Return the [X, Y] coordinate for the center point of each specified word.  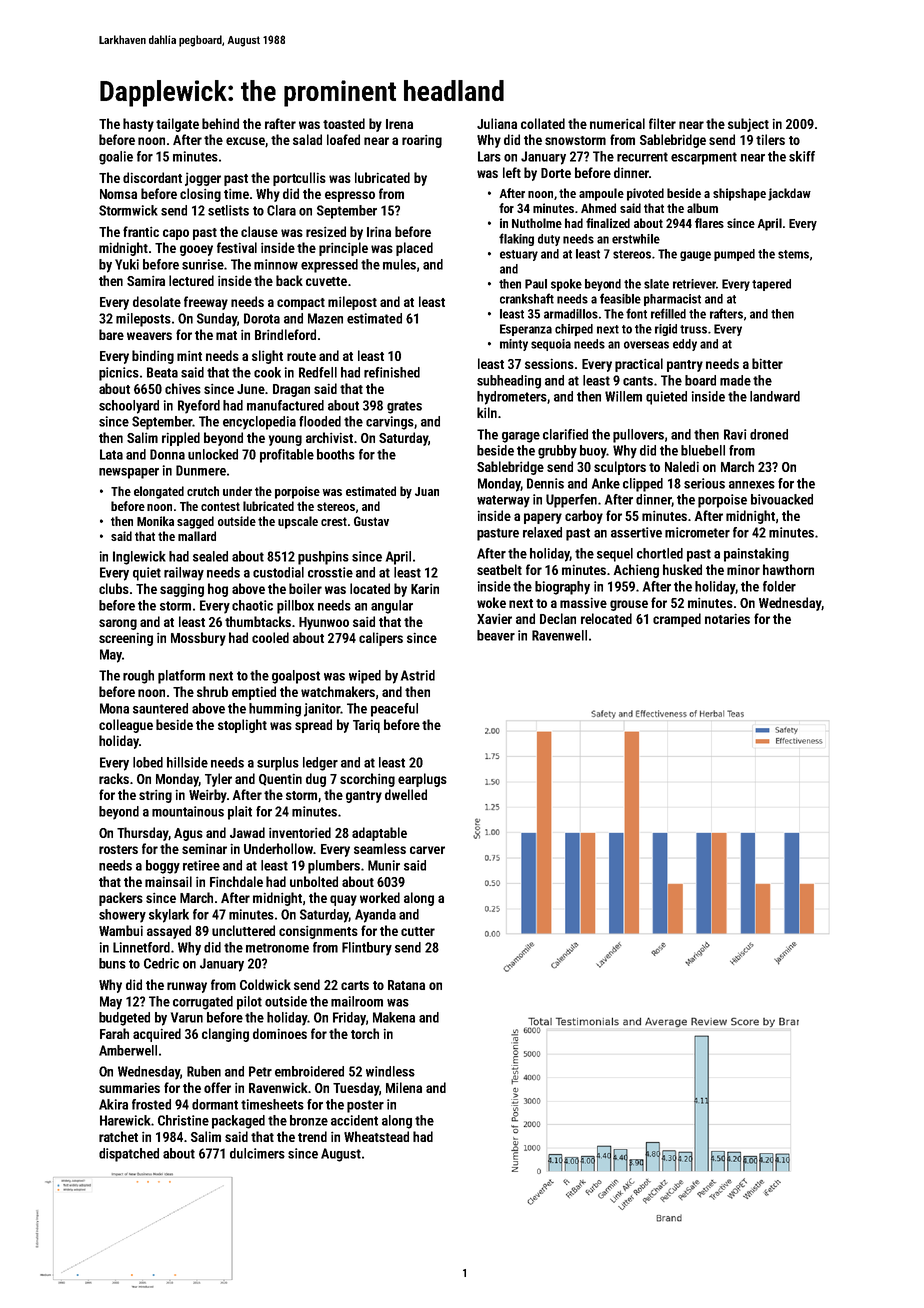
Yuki [127, 264]
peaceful [394, 710]
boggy [163, 867]
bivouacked [782, 499]
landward [775, 396]
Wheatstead [376, 1136]
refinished [392, 372]
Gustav [371, 521]
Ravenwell [559, 635]
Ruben [204, 1071]
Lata [111, 454]
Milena [404, 1087]
